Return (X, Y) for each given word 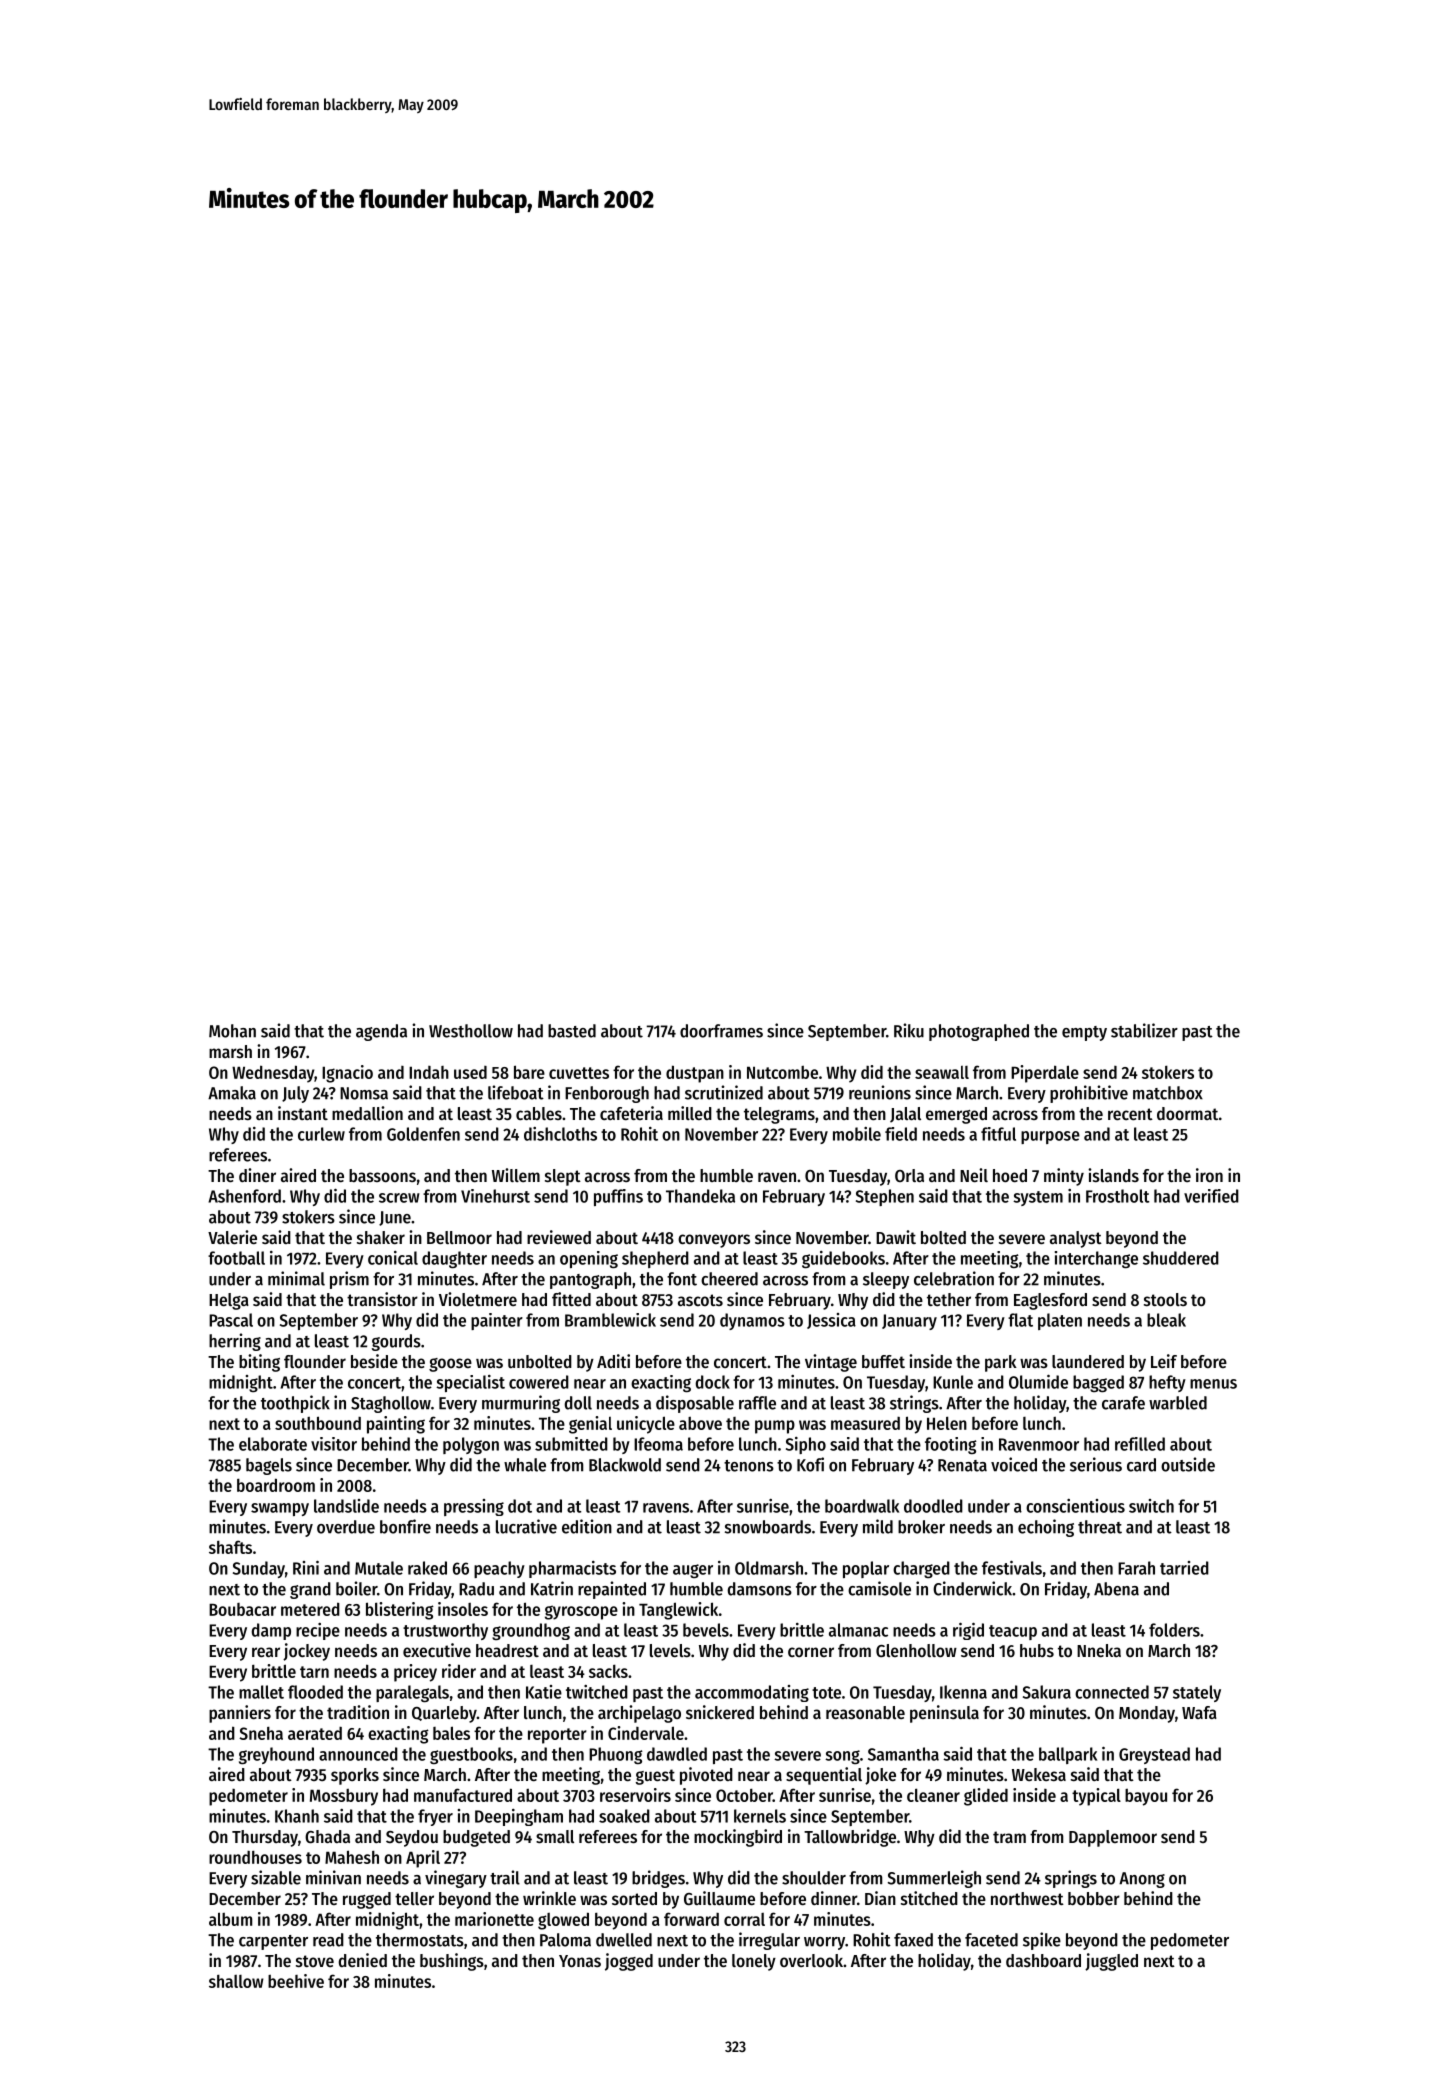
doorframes (721, 1031)
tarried (1184, 1568)
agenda (381, 1032)
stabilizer (1144, 1030)
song (842, 1757)
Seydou (412, 1838)
